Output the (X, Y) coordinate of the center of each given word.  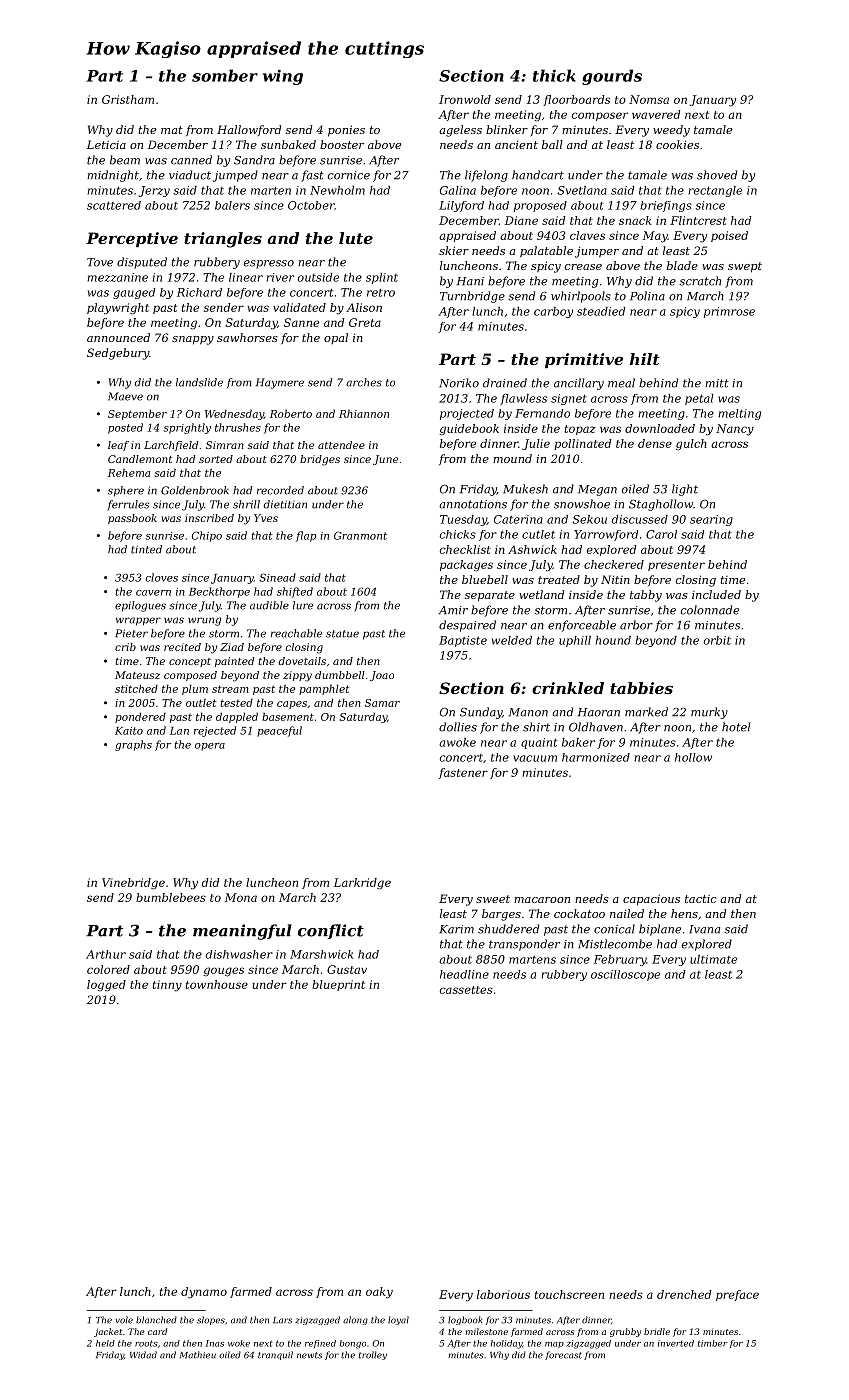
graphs (133, 745)
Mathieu (198, 1355)
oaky (379, 1293)
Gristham (128, 99)
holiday (506, 1344)
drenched (684, 1294)
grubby (625, 1332)
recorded (280, 490)
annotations (473, 504)
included (716, 594)
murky (709, 713)
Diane (521, 220)
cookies (677, 144)
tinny (167, 986)
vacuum (535, 758)
